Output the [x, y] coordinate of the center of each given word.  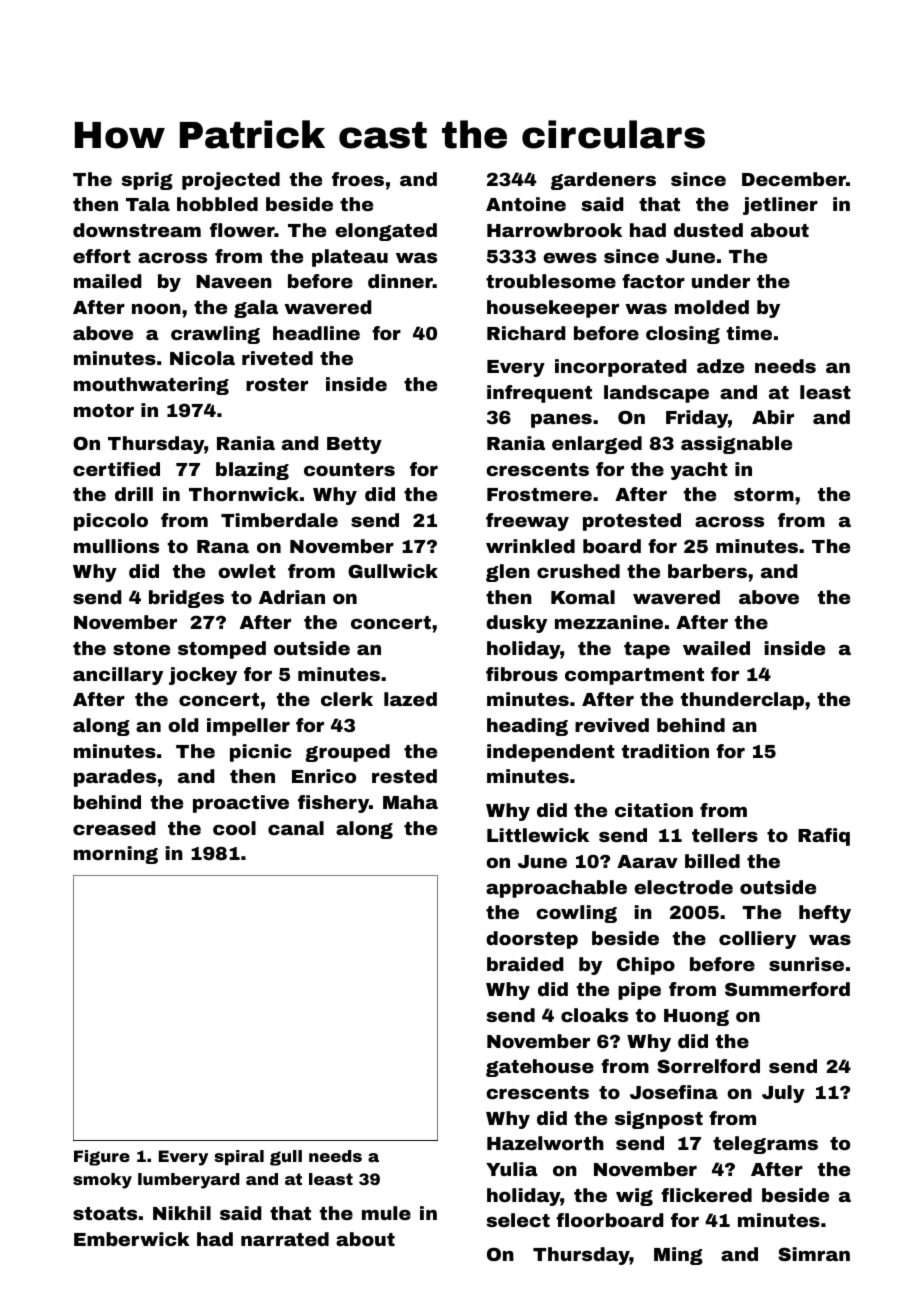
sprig [147, 181]
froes [358, 179]
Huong [696, 1017]
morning [116, 855]
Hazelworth [545, 1143]
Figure [102, 1158]
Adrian [292, 597]
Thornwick [244, 494]
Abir [773, 417]
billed [712, 861]
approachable [556, 889]
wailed [716, 648]
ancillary [118, 676]
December [794, 179]
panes [561, 421]
